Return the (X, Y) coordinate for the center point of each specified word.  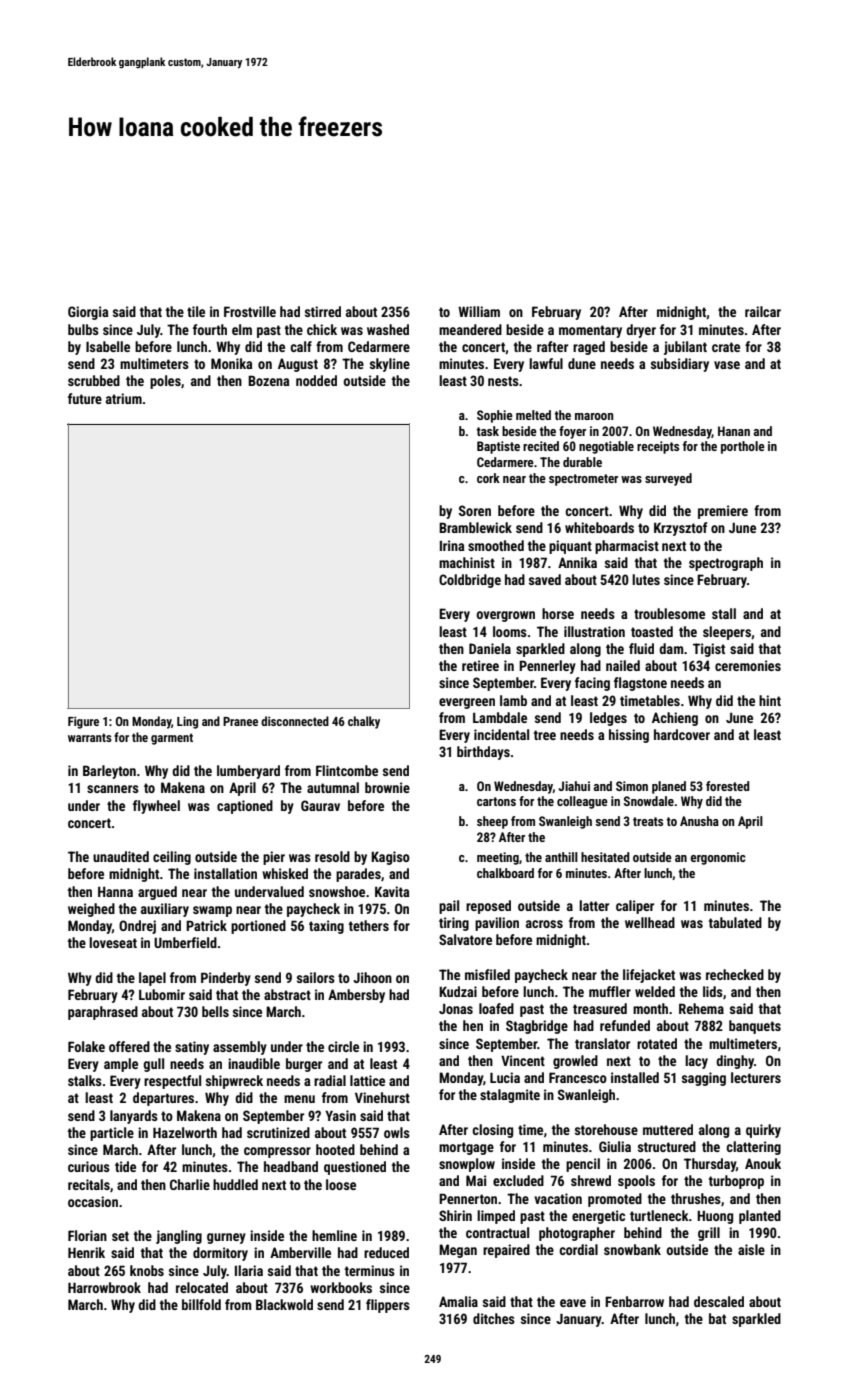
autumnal (333, 787)
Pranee (240, 721)
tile (196, 311)
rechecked (735, 974)
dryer (641, 331)
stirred (323, 311)
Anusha (699, 821)
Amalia (458, 1301)
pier (274, 858)
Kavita (392, 891)
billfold (201, 1304)
